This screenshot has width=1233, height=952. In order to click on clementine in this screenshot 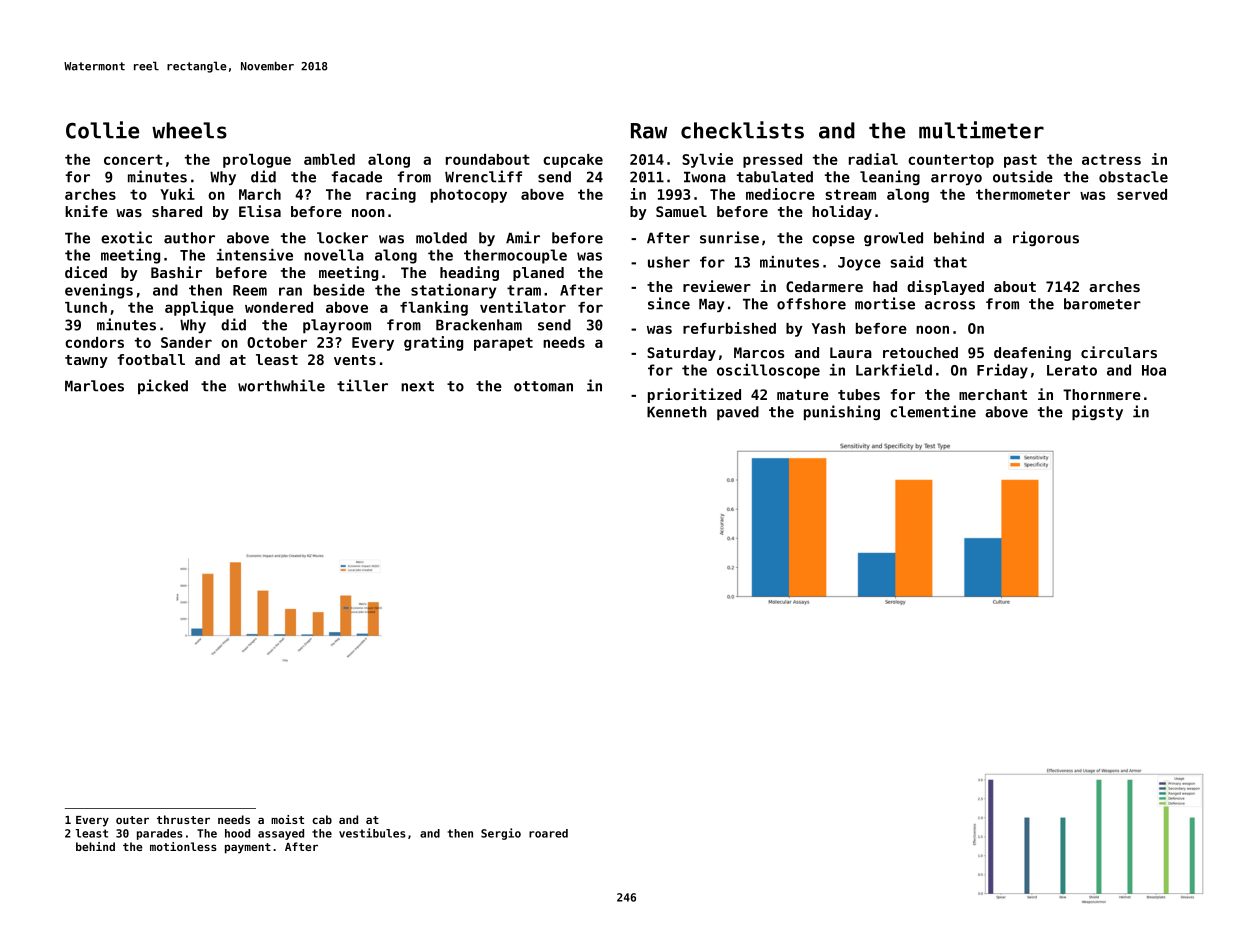, I will do `click(933, 411)`.
